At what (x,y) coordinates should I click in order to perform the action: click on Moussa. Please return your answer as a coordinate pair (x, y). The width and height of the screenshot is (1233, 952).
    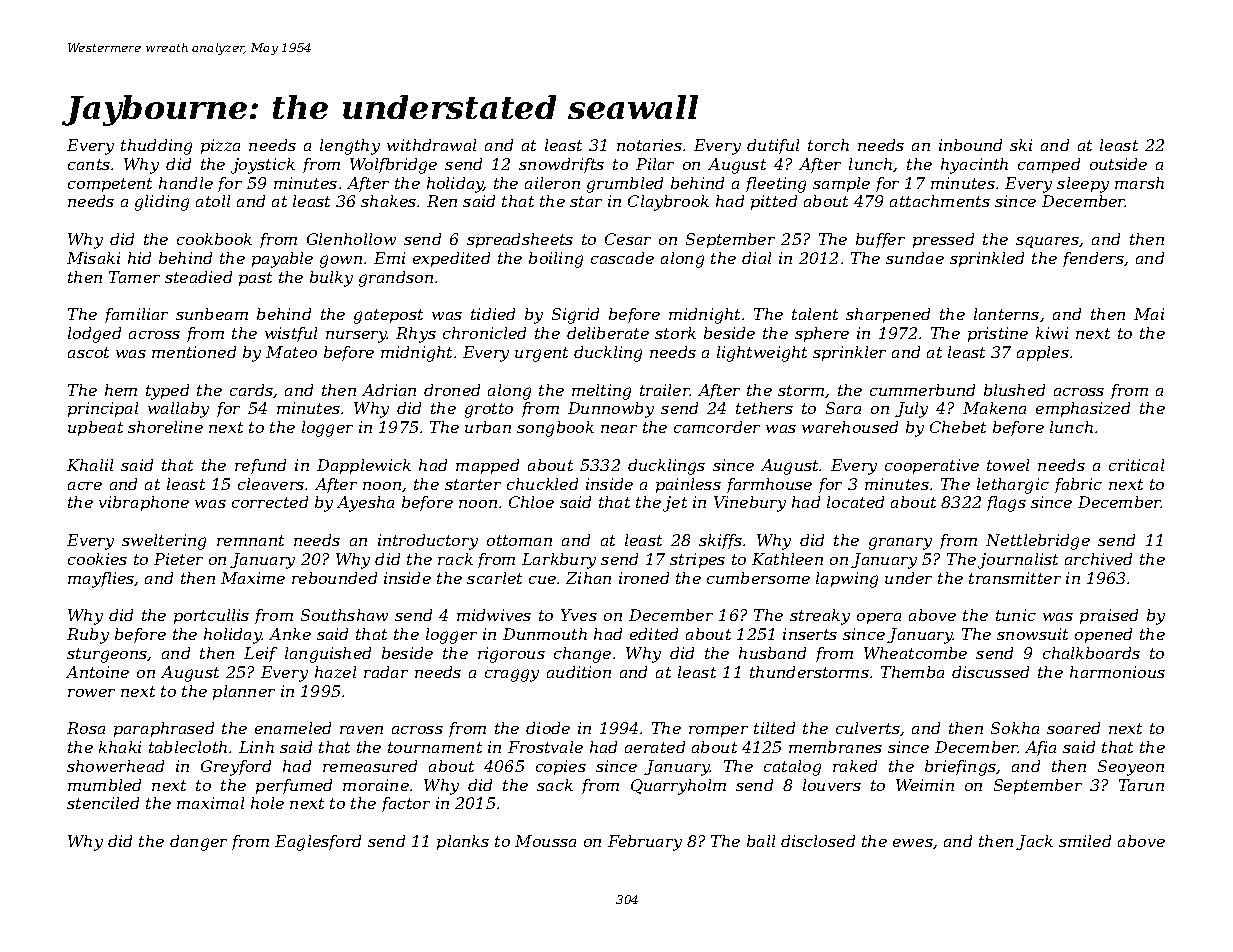
    Looking at the image, I should click on (545, 841).
